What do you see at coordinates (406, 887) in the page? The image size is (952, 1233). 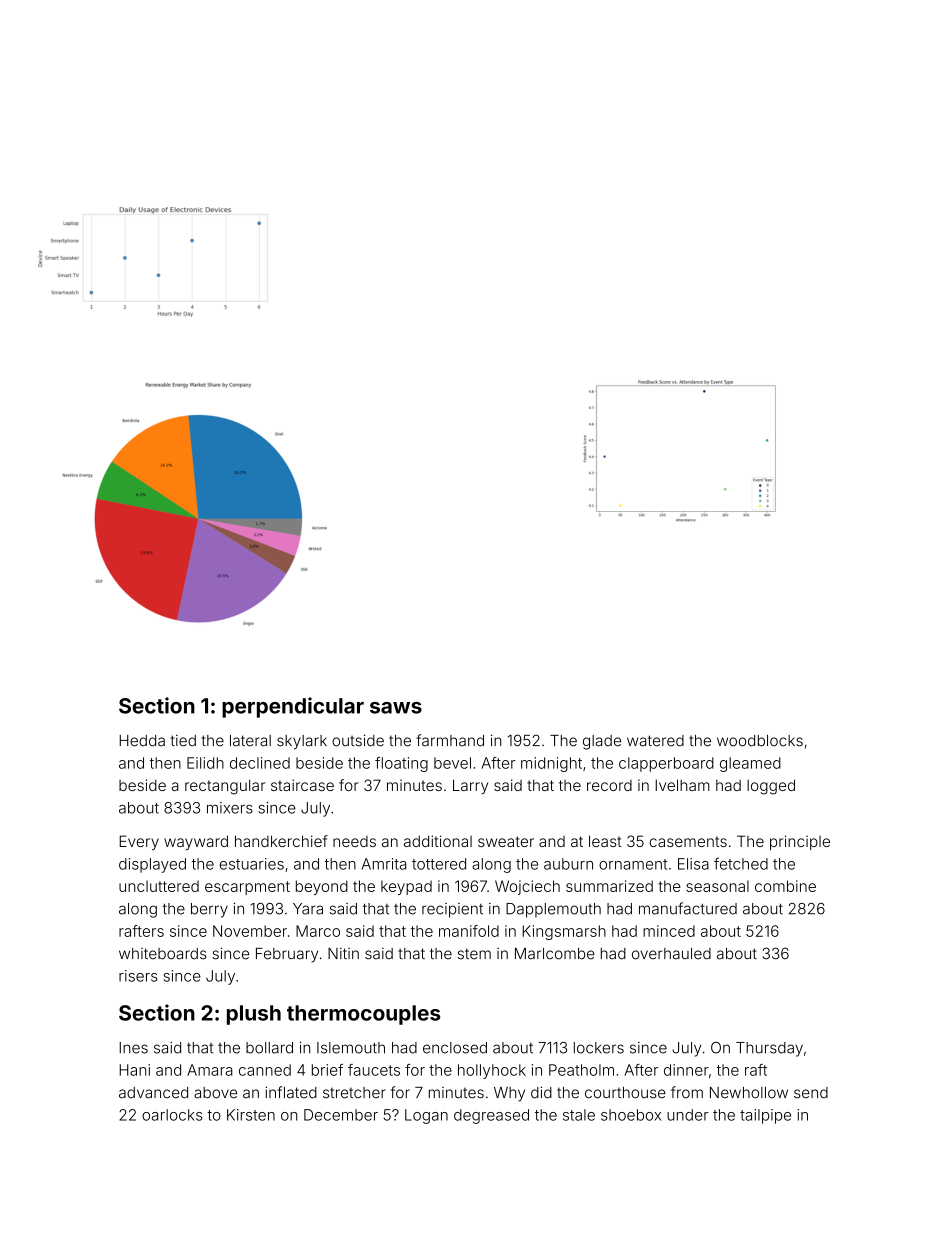 I see `keypad` at bounding box center [406, 887].
